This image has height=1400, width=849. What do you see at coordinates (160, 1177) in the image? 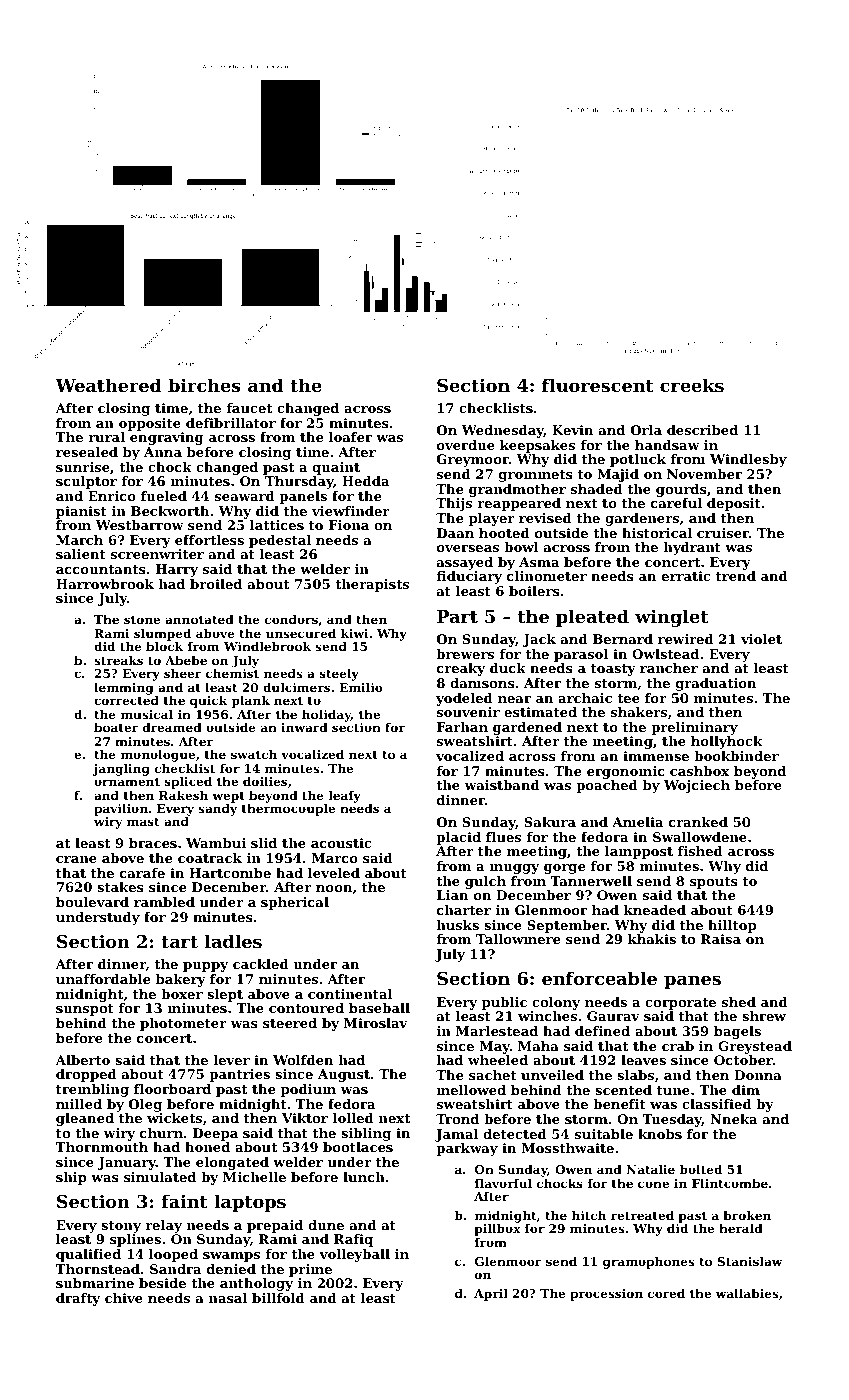
I see `simulated` at bounding box center [160, 1177].
